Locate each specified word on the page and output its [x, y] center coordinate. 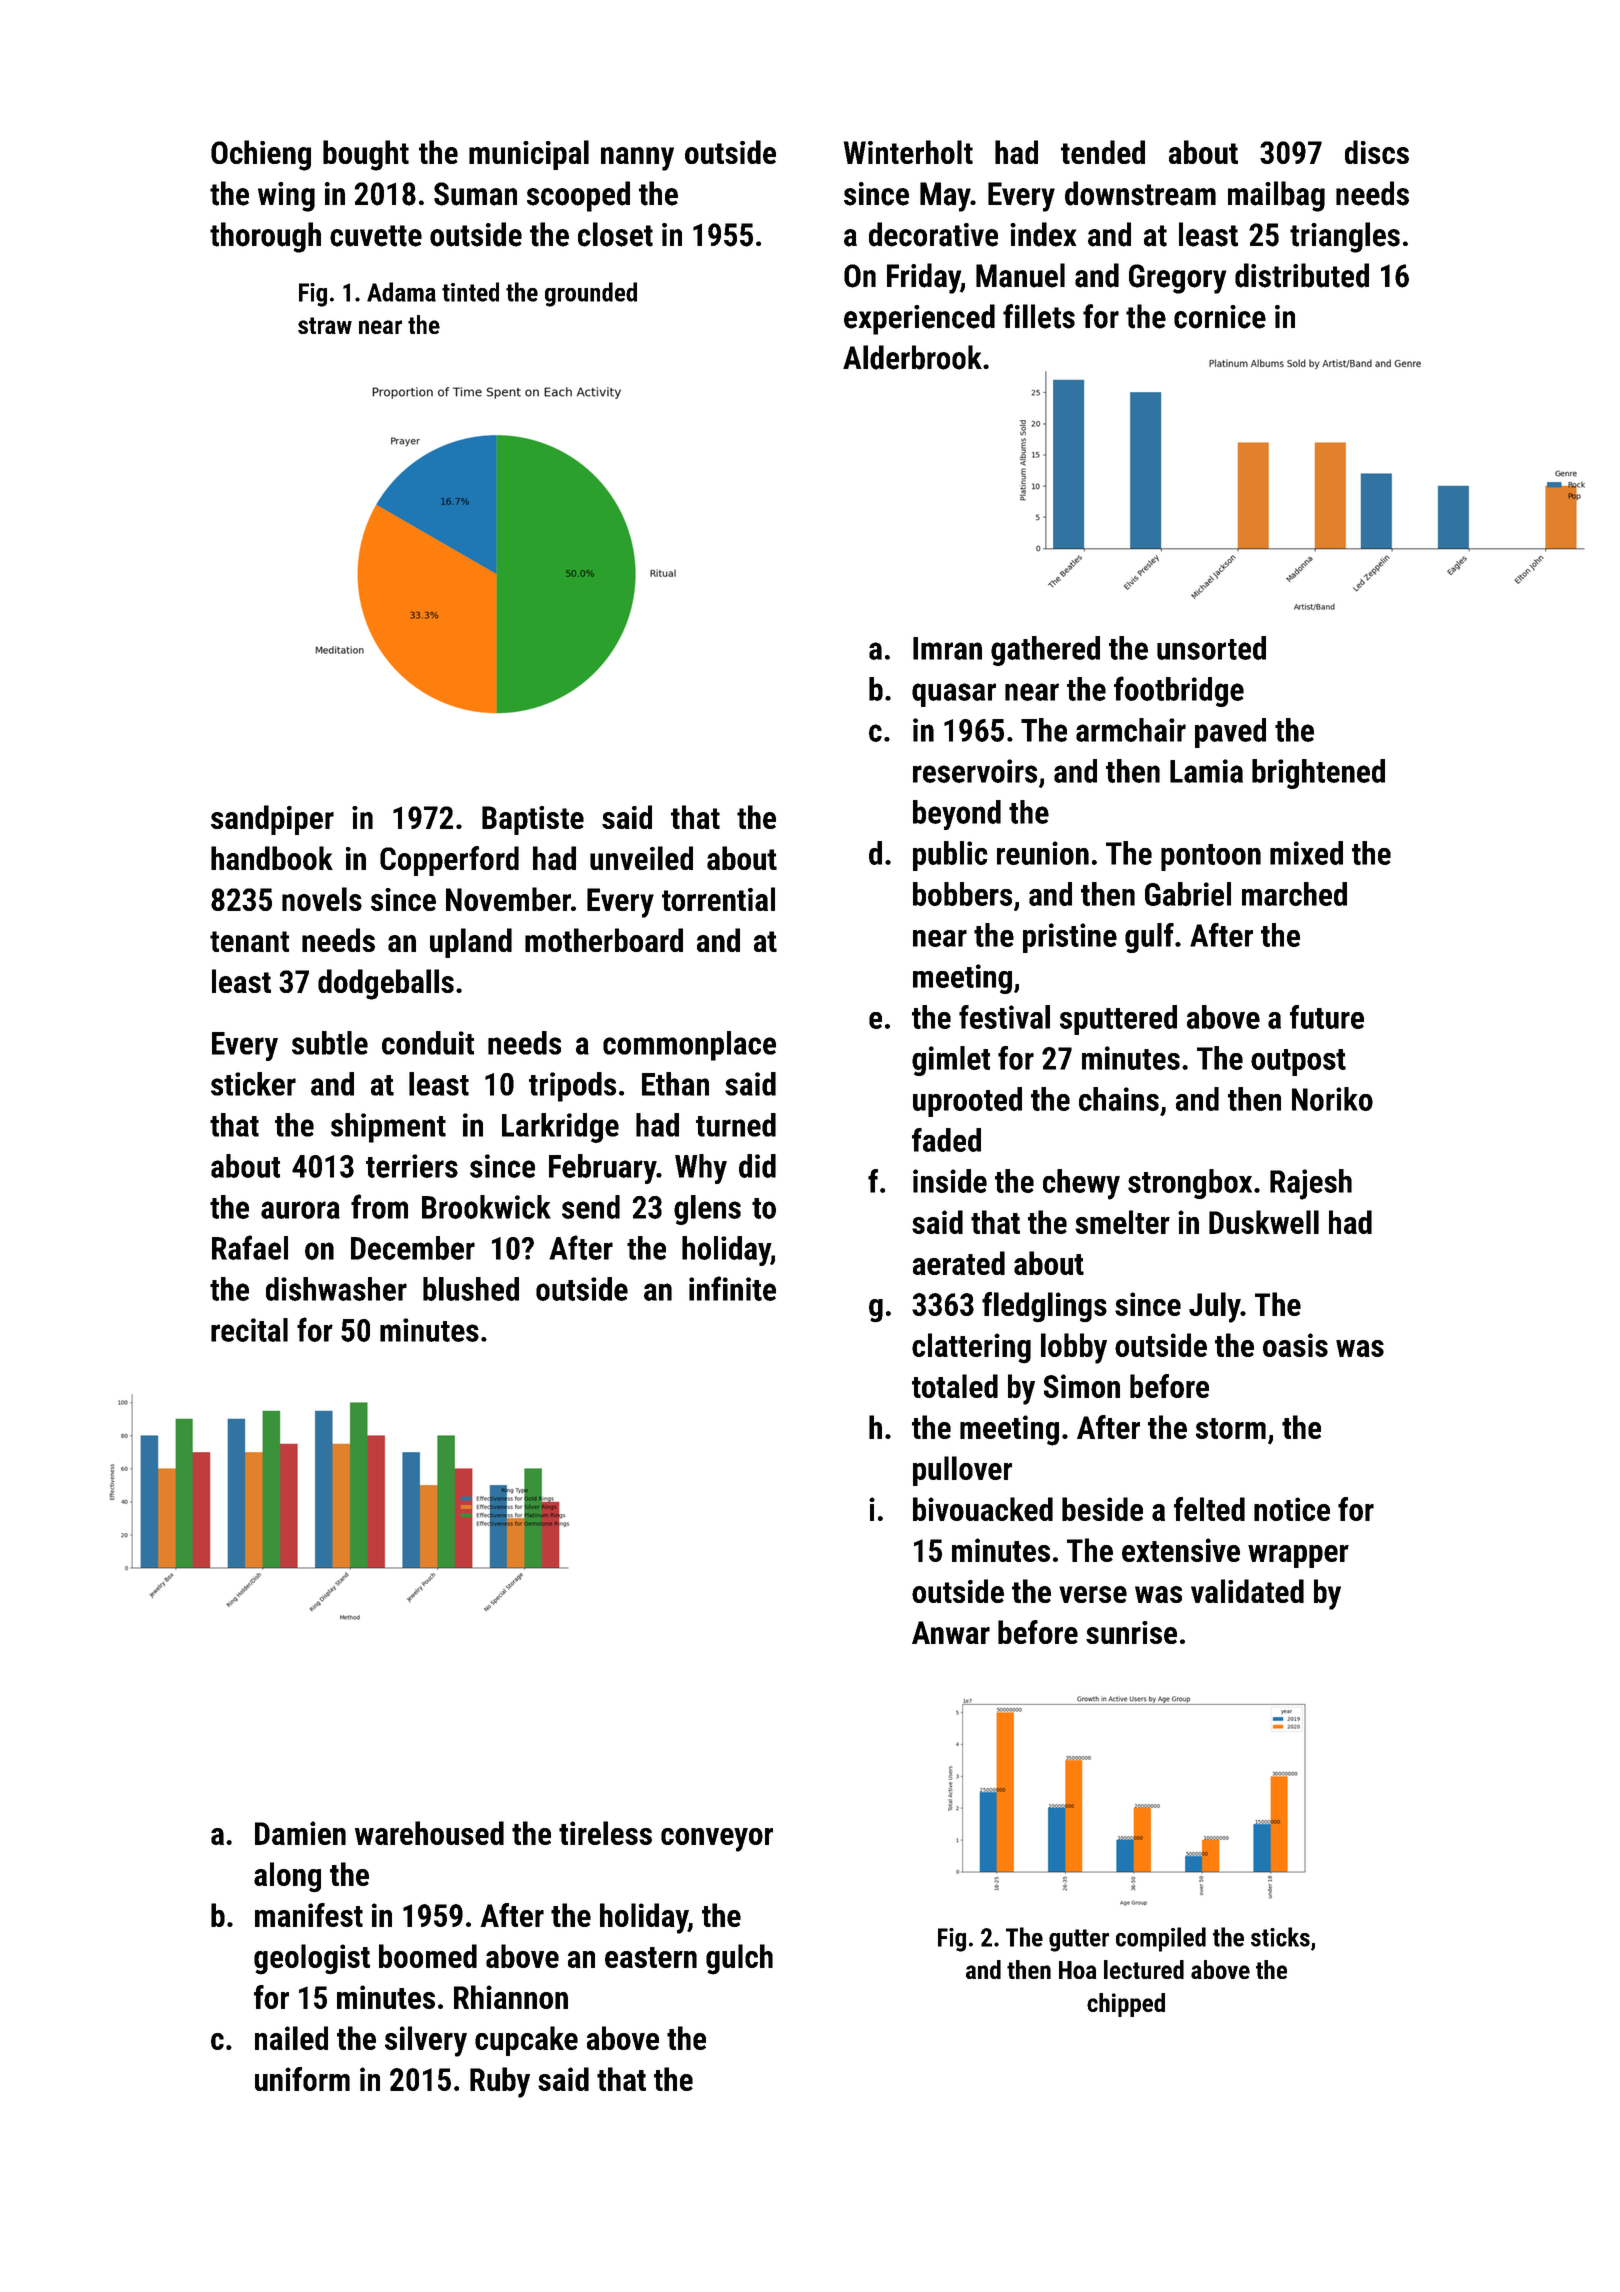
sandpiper [272, 820]
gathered [1045, 651]
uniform [302, 2079]
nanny [637, 159]
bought [366, 155]
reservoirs [975, 771]
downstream [1140, 193]
